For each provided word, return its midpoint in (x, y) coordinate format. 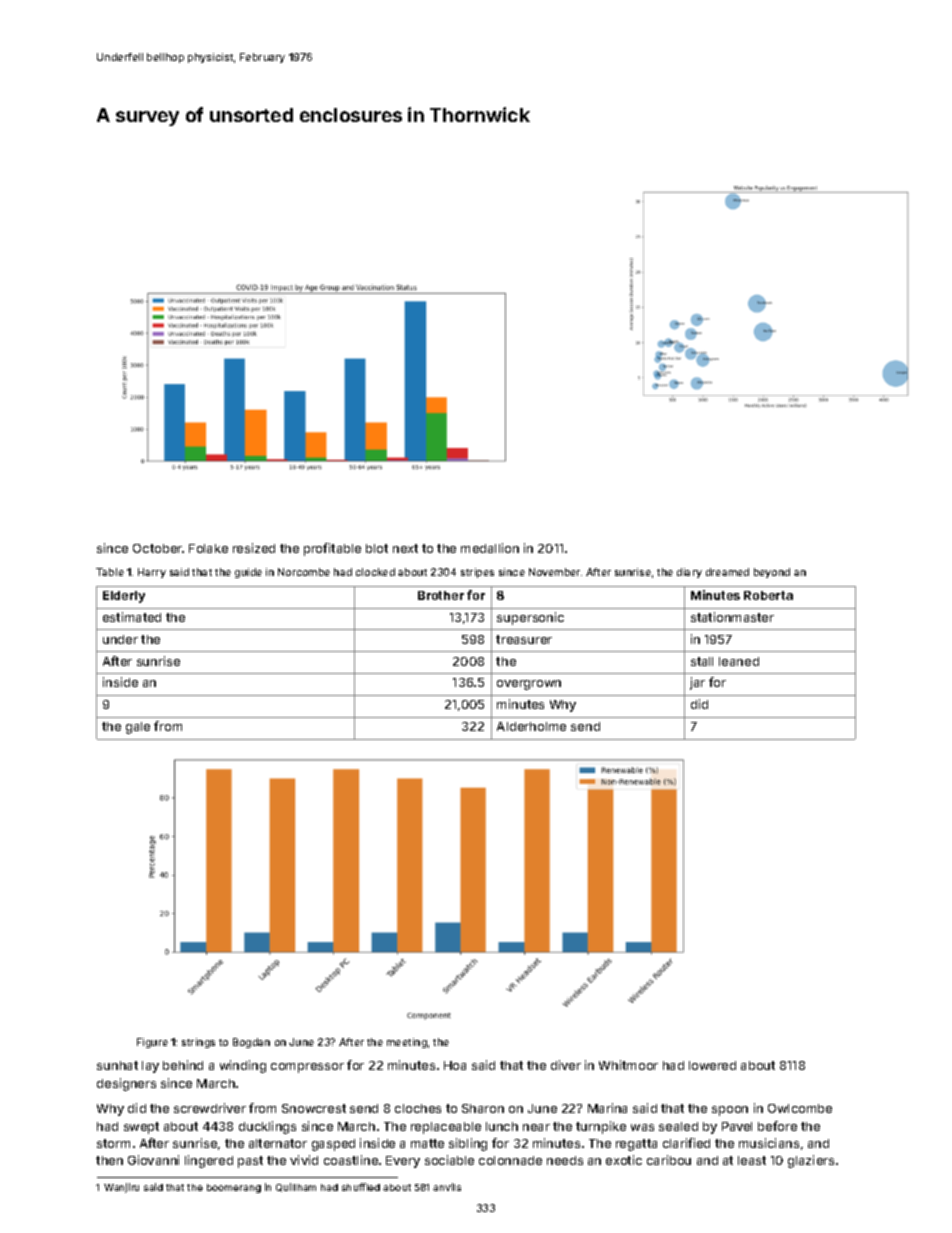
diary (689, 573)
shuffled (361, 1187)
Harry (152, 573)
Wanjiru (121, 1188)
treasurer (524, 639)
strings (198, 1043)
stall (702, 661)
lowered (712, 1065)
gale (138, 728)
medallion (490, 548)
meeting (407, 1043)
